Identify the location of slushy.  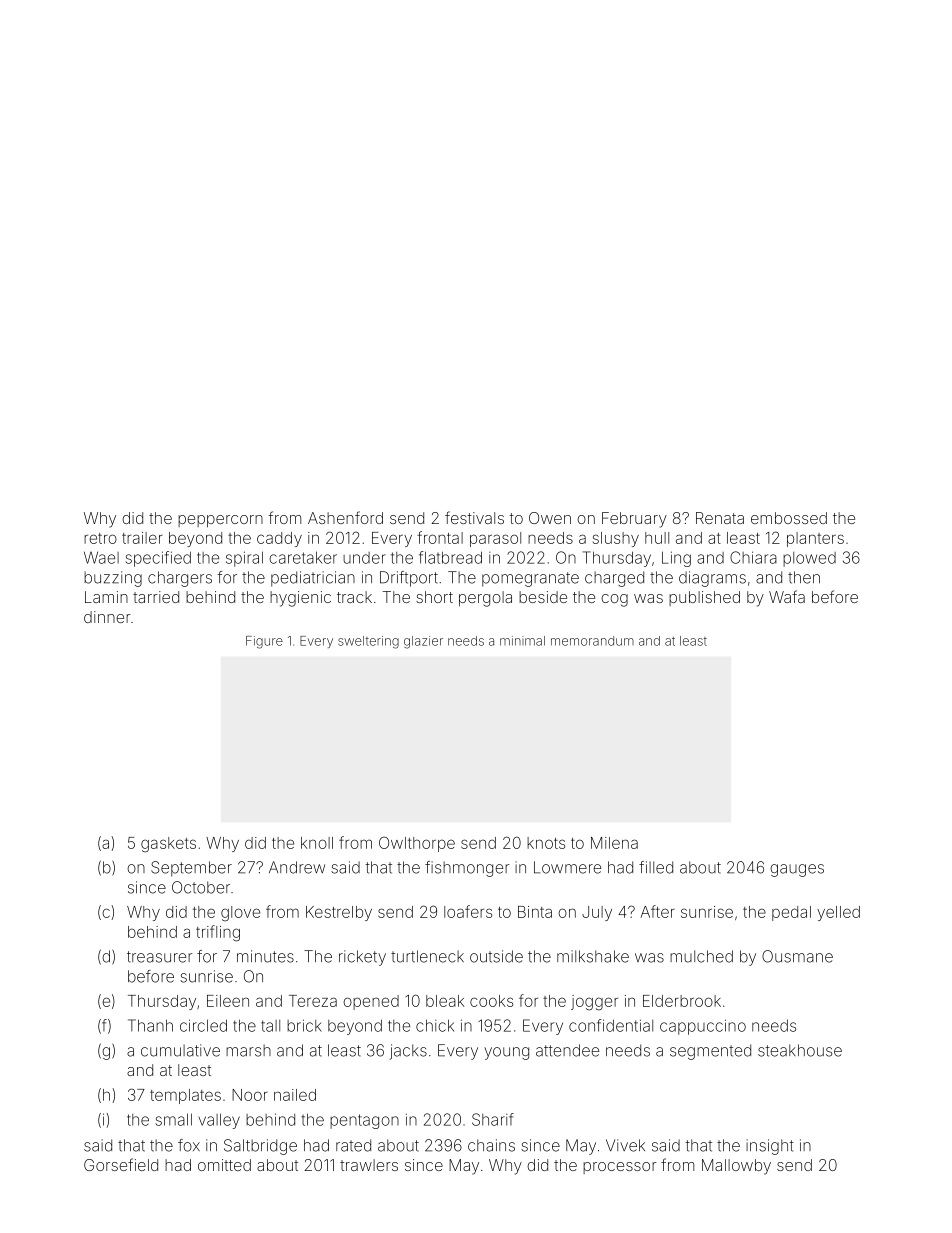
(616, 539).
